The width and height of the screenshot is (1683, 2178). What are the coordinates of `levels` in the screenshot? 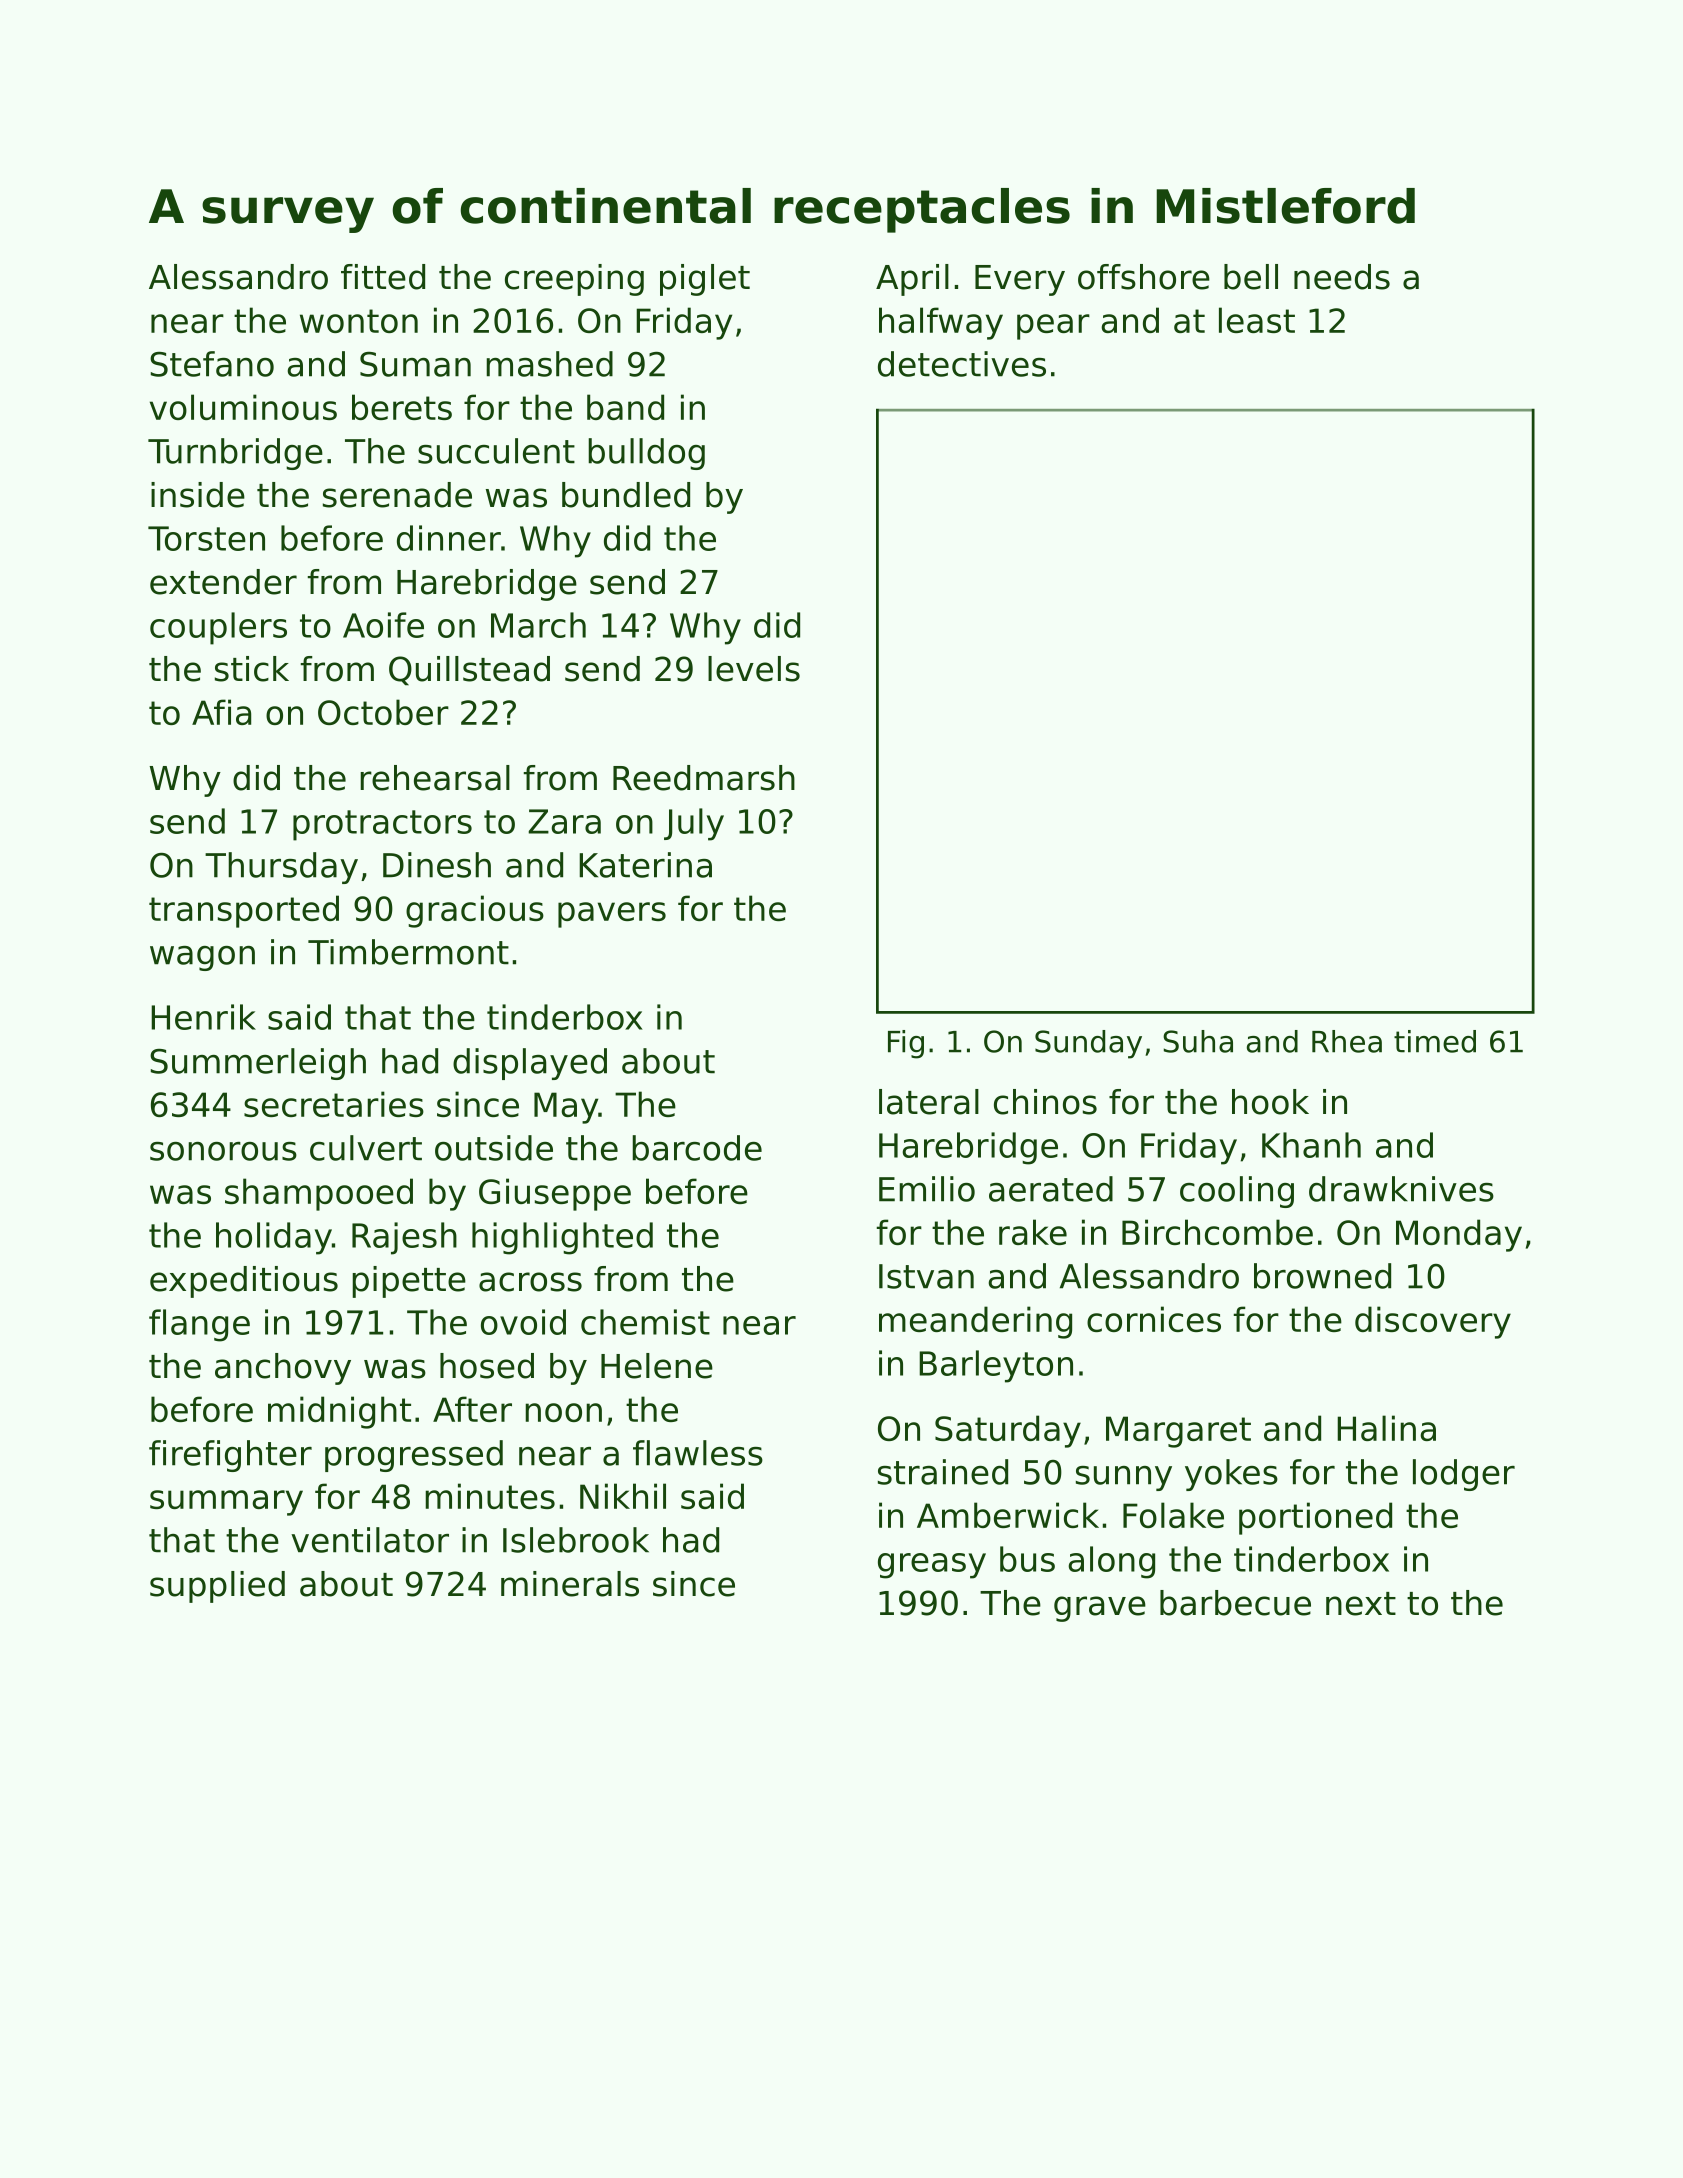 It's located at (754, 669).
